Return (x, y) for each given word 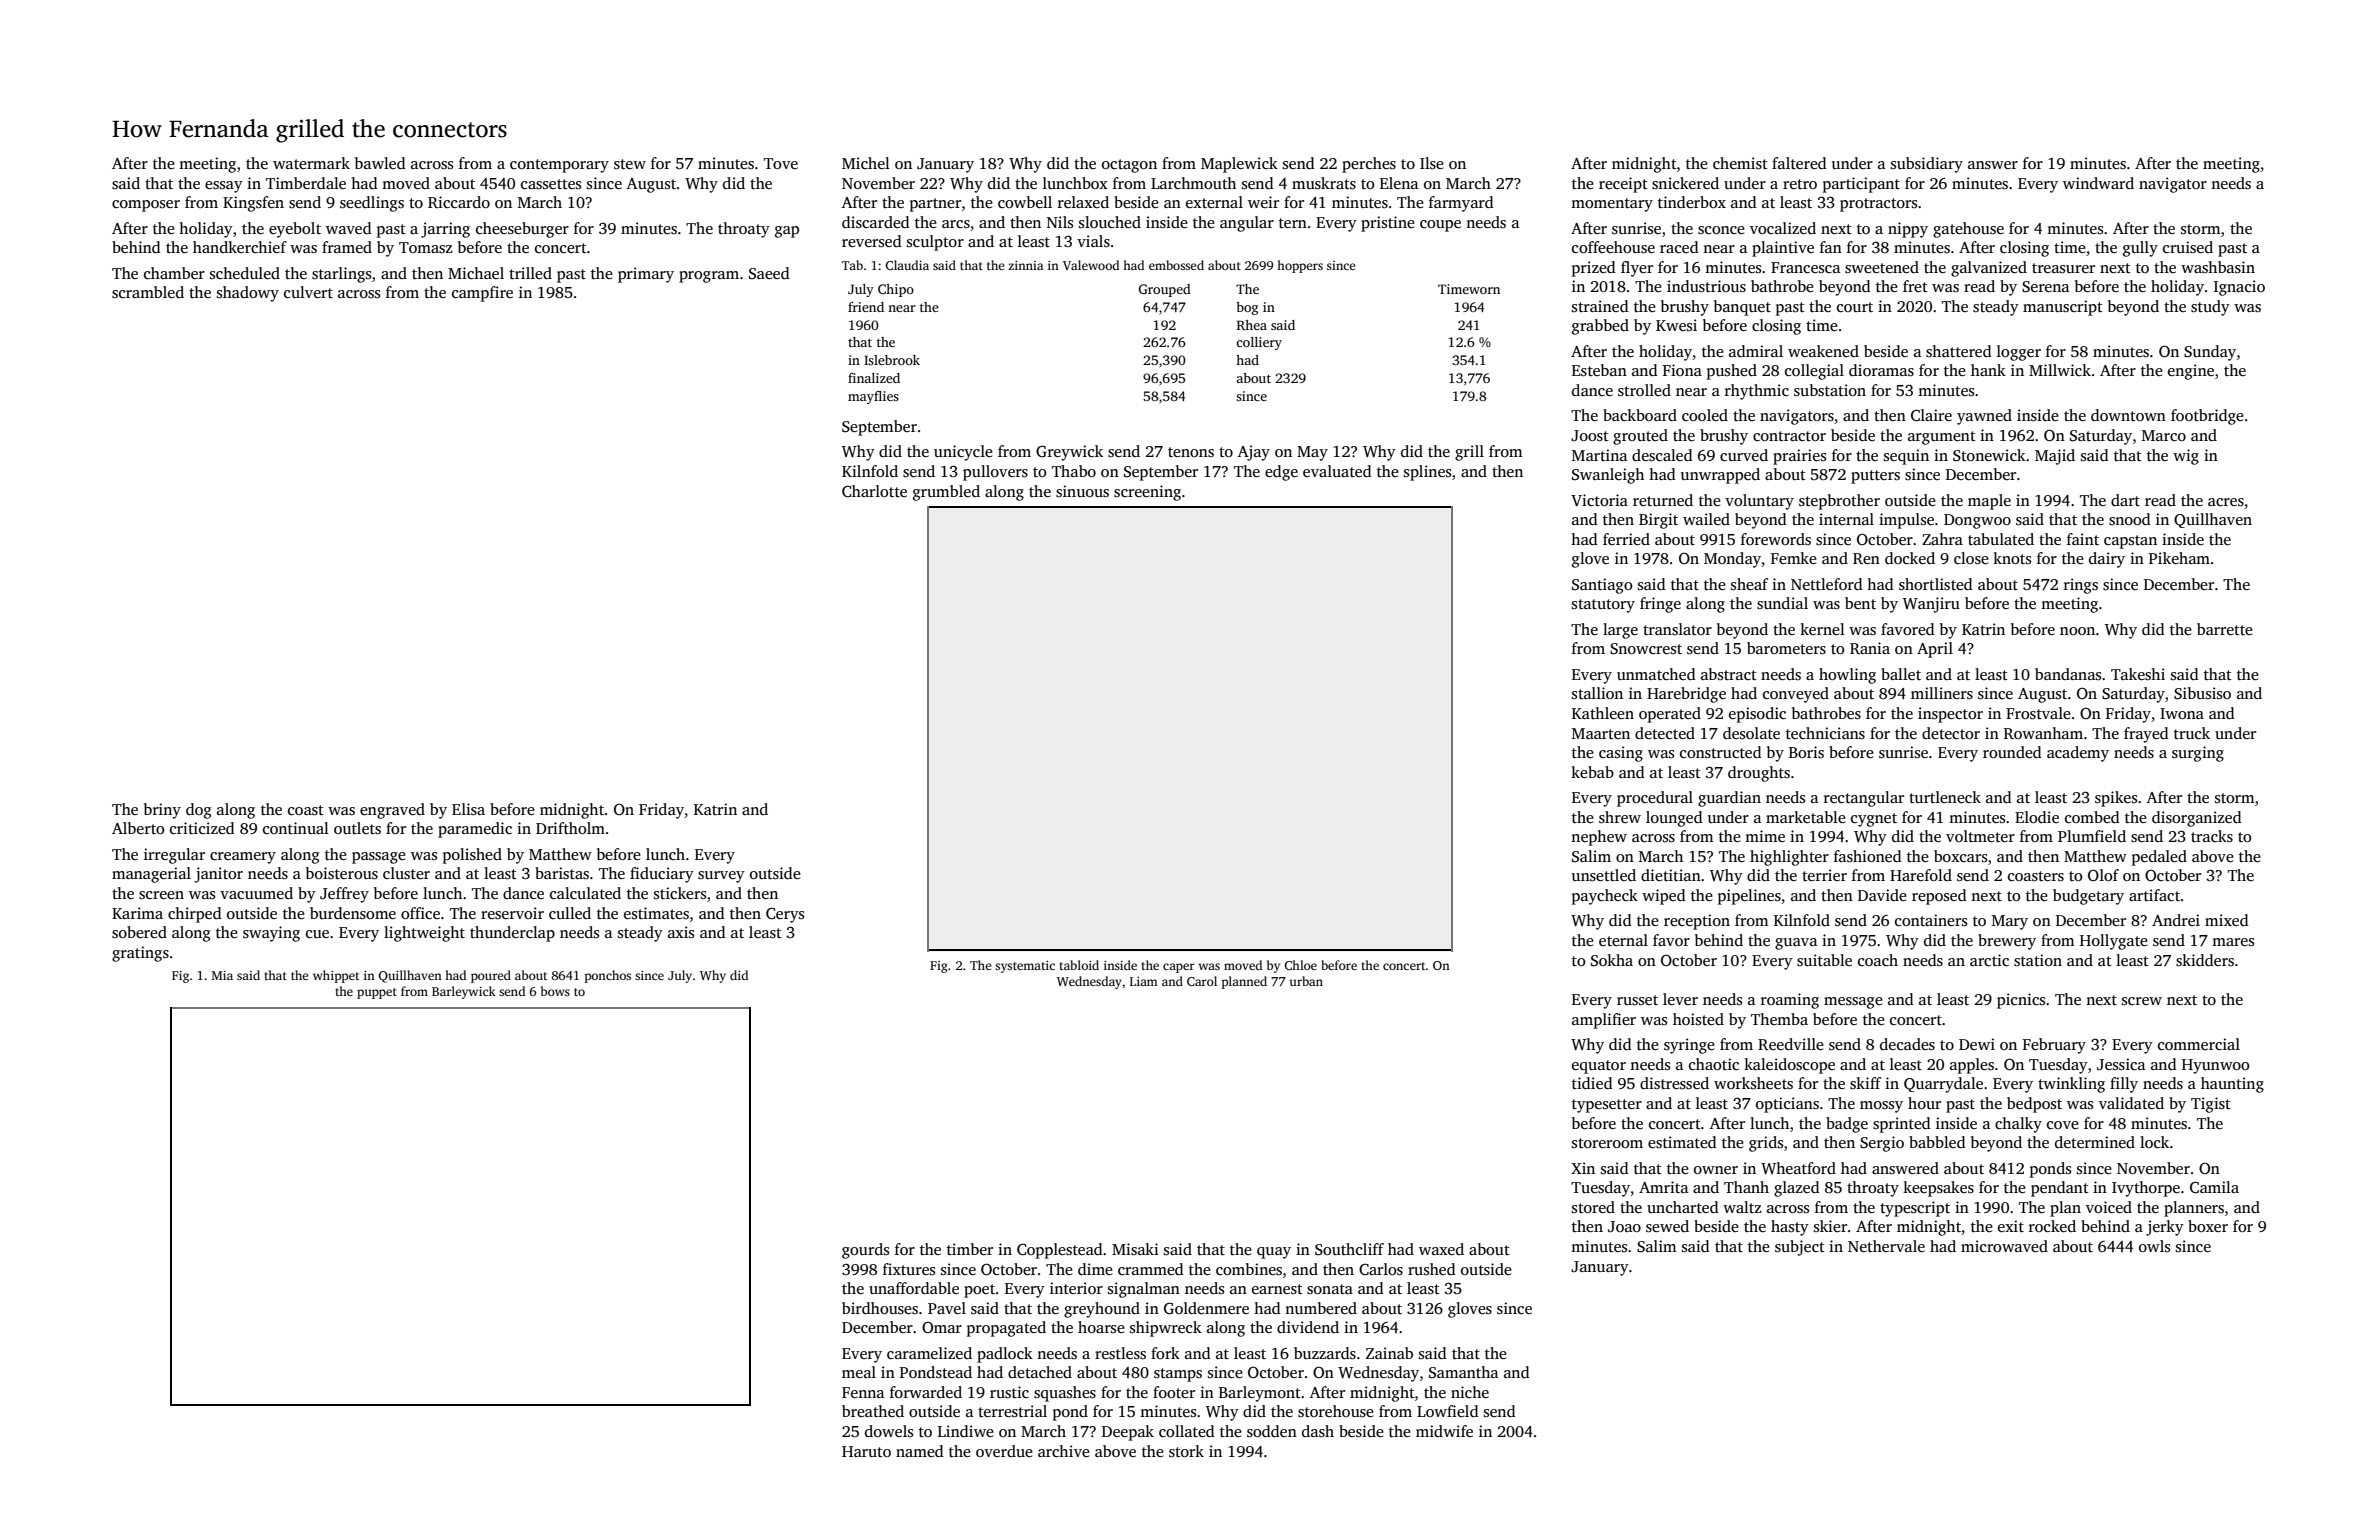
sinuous (1082, 491)
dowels (889, 1431)
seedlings (372, 204)
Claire (1931, 415)
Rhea (1252, 325)
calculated (585, 893)
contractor (1789, 436)
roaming (1790, 1001)
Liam (1144, 981)
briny (162, 811)
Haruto (866, 1451)
